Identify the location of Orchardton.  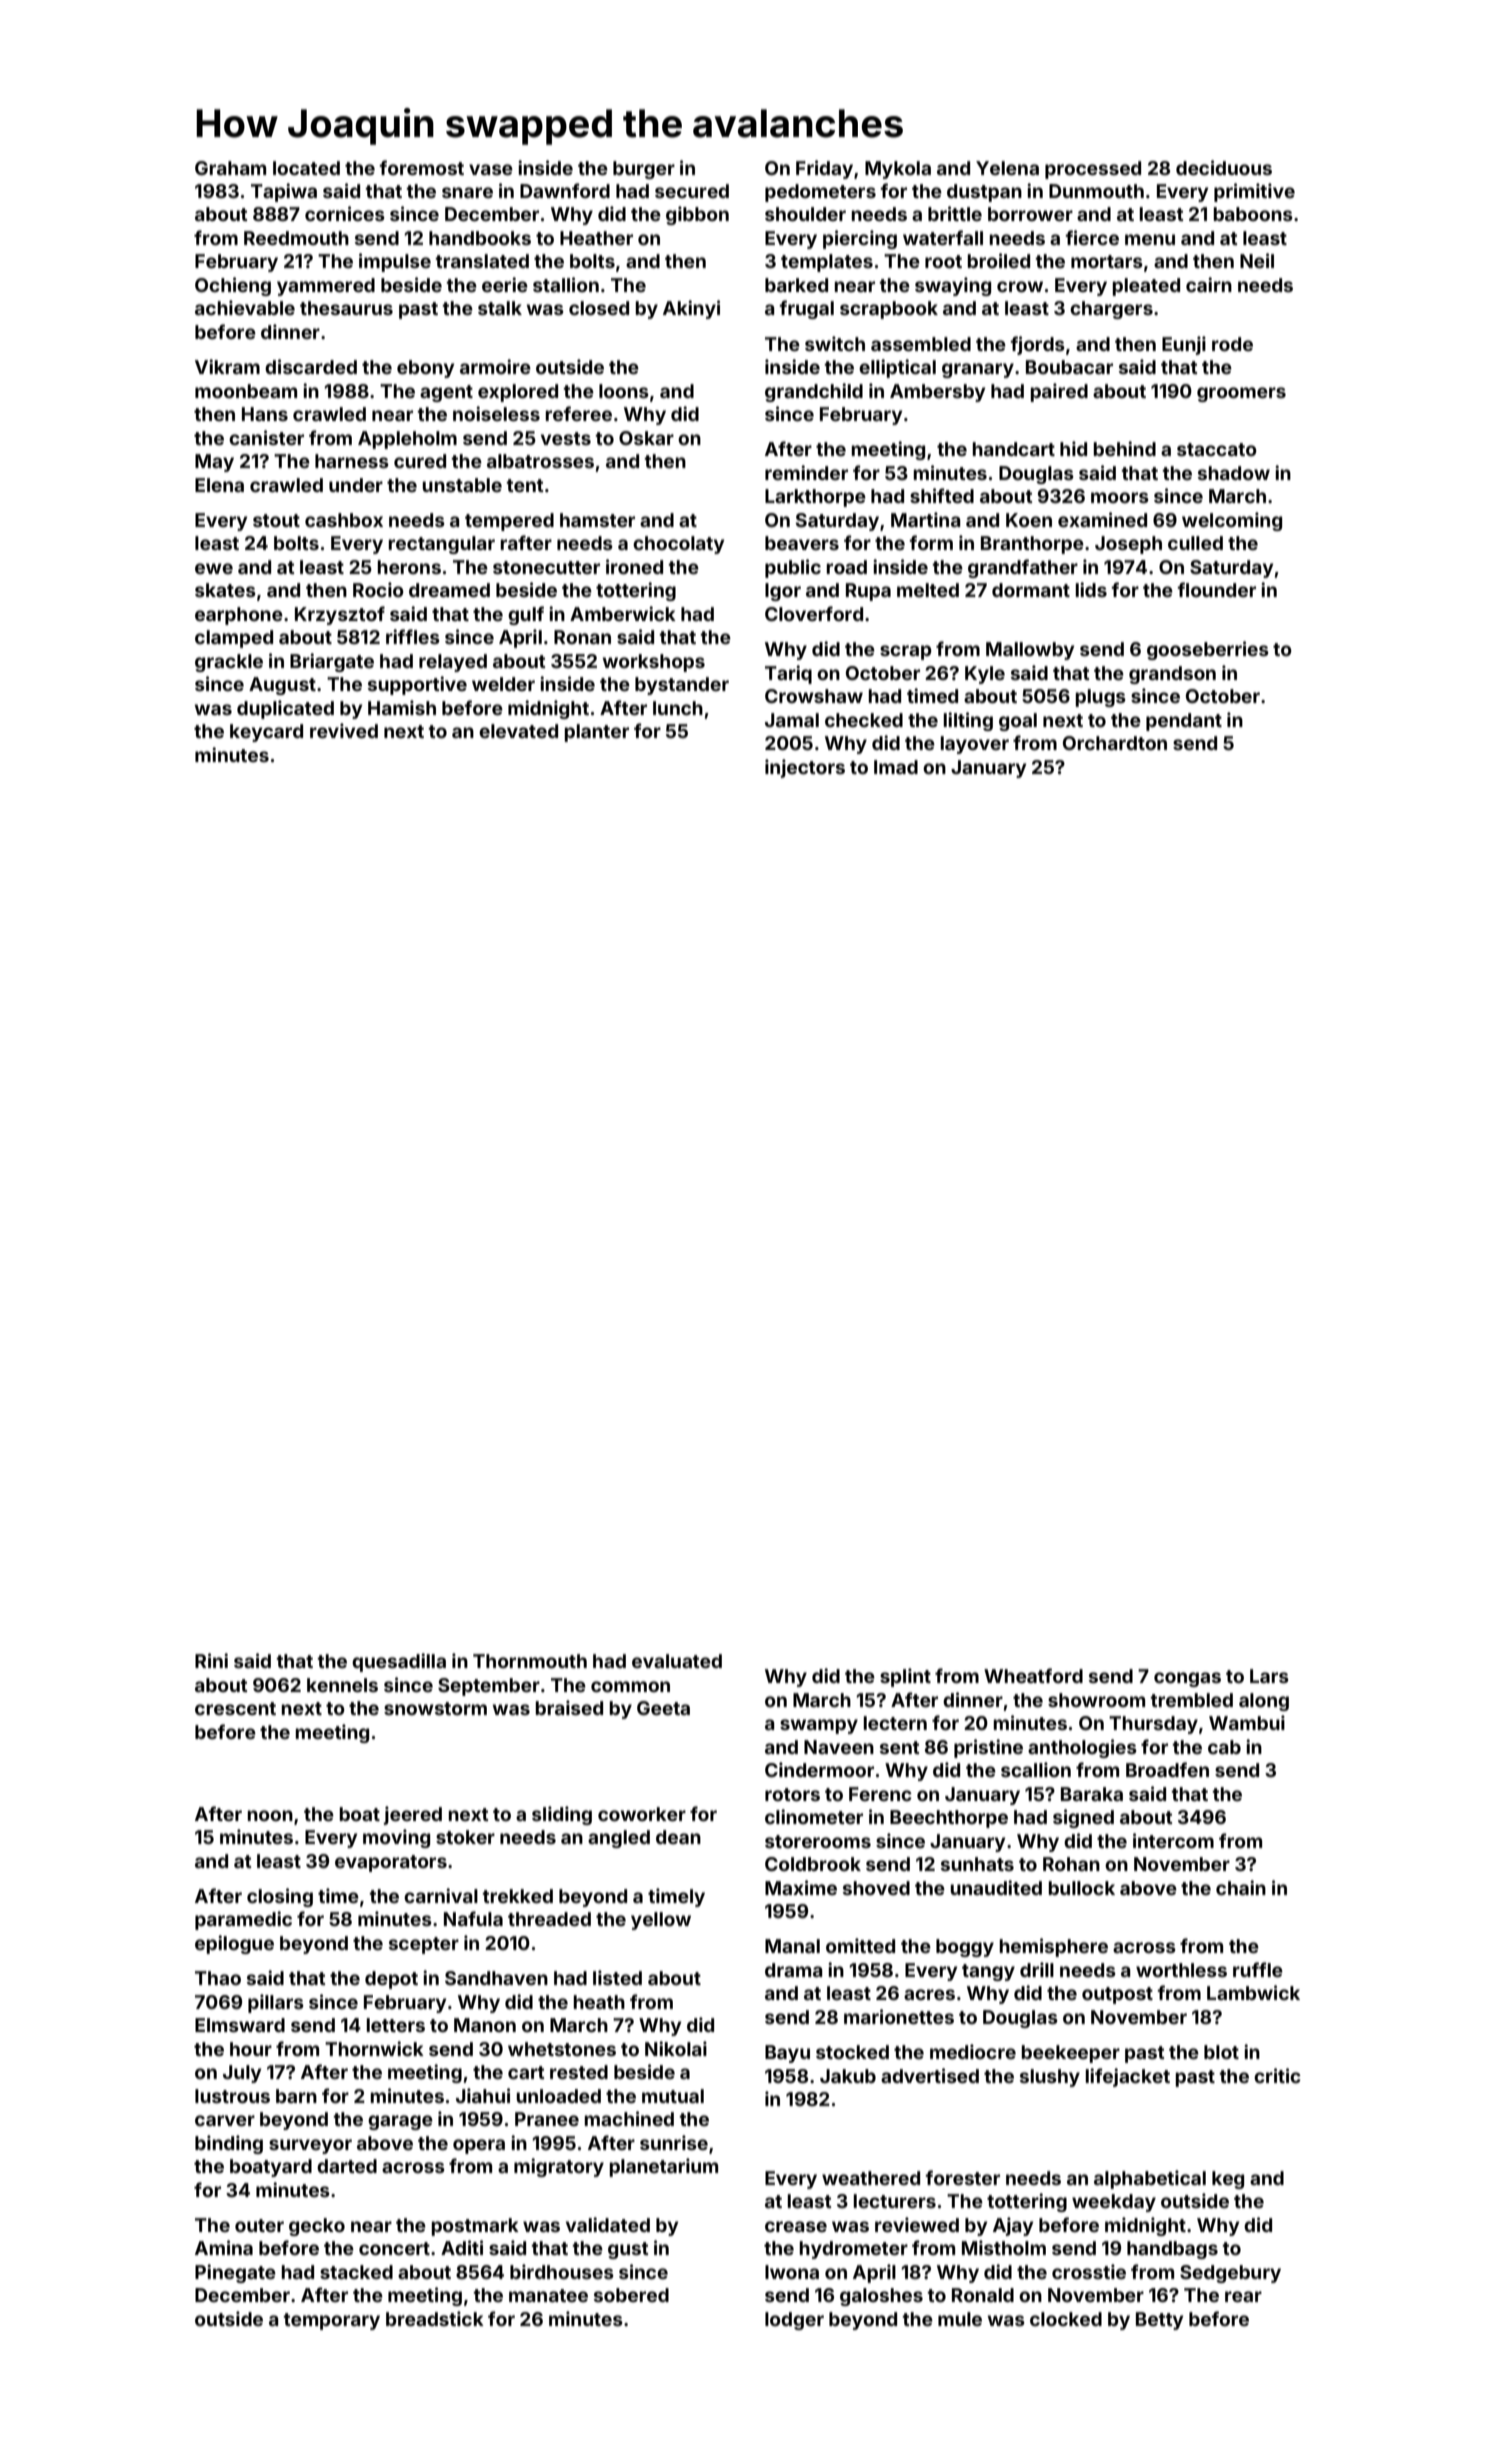
(1115, 743).
